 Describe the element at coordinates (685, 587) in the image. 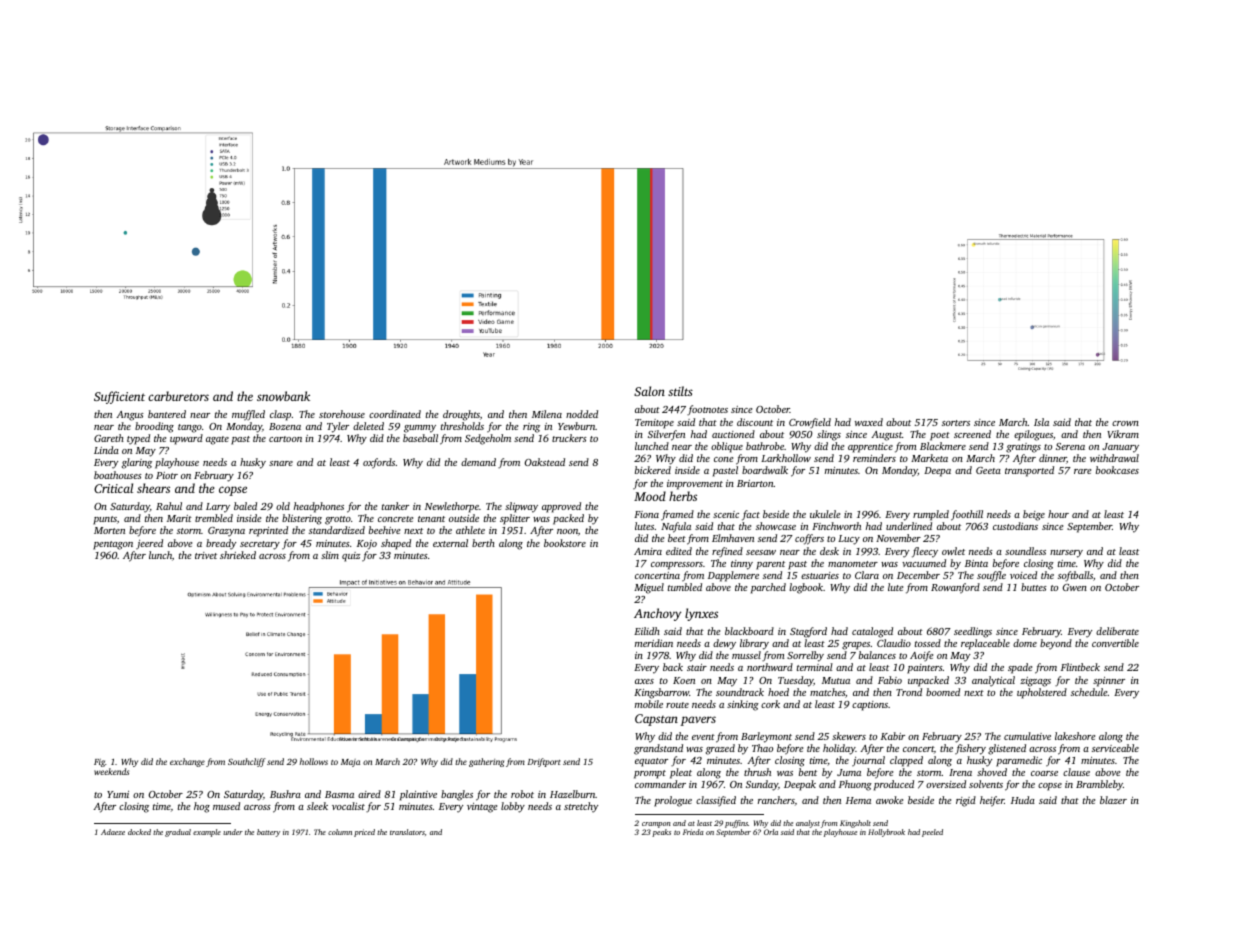

I see `tumbled` at that location.
